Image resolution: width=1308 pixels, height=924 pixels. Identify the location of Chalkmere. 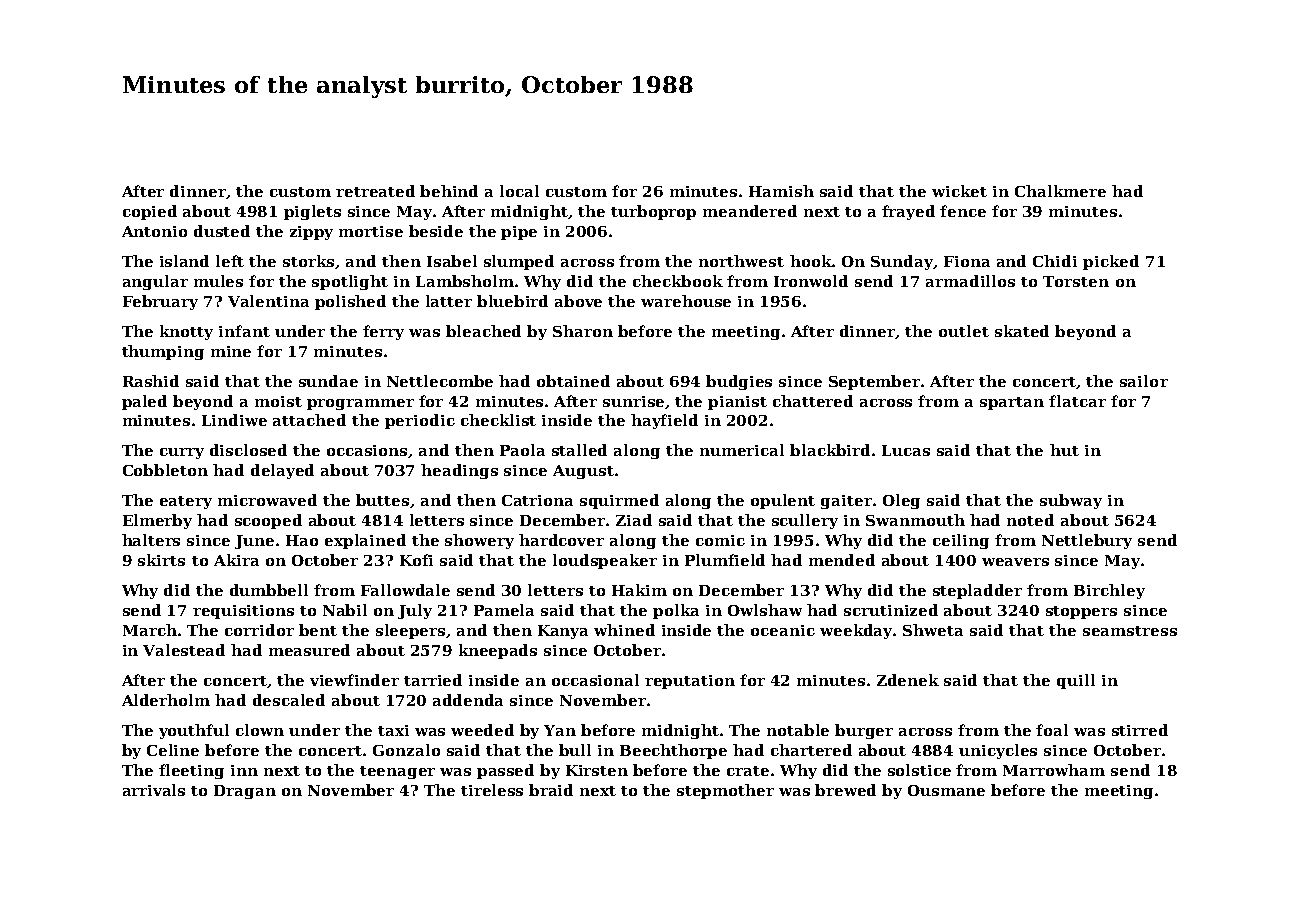
(1060, 191).
